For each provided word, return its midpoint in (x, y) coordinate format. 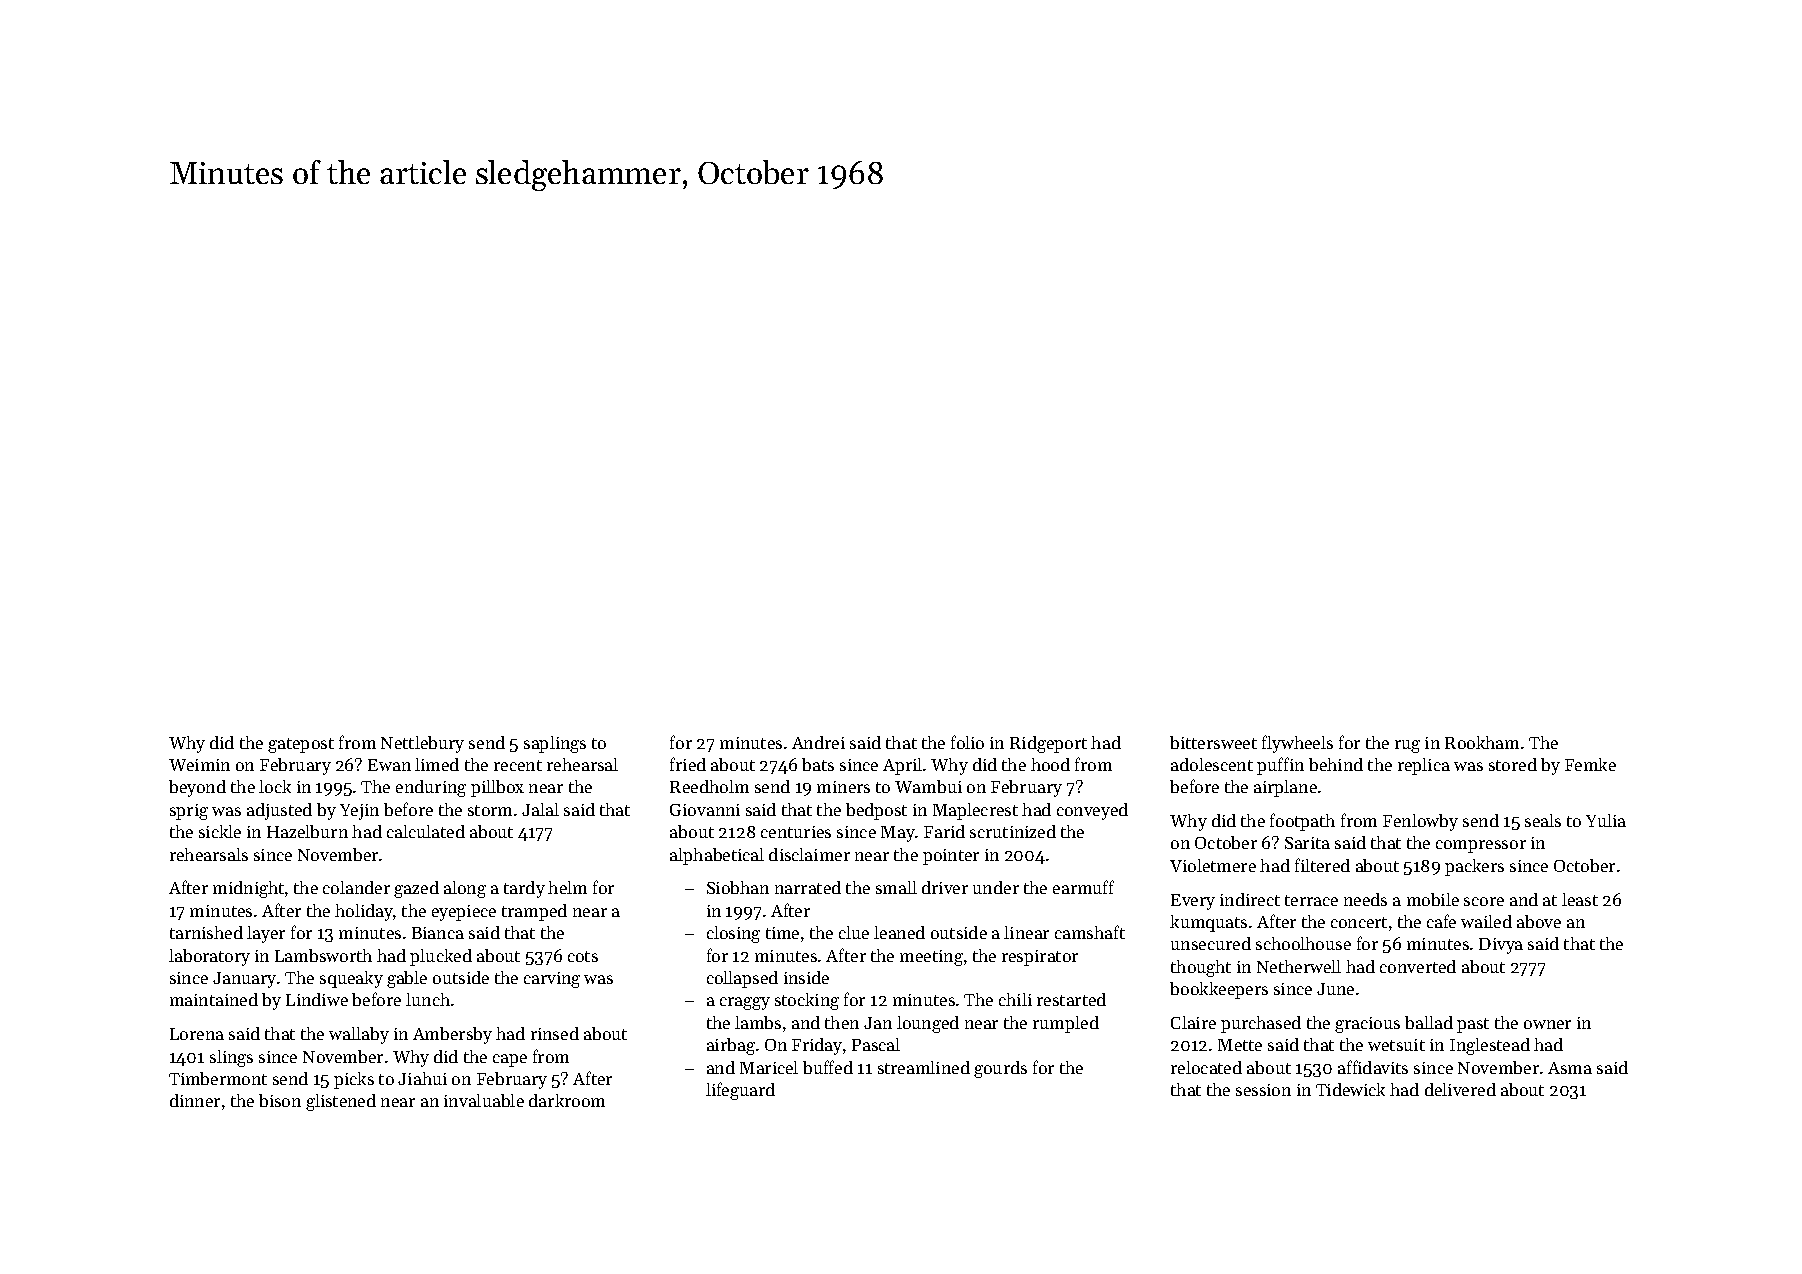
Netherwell (1299, 966)
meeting (931, 958)
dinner (195, 1100)
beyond (197, 788)
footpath (1302, 822)
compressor (1481, 846)
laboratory (209, 957)
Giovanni (705, 810)
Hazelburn (307, 831)
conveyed (1092, 811)
